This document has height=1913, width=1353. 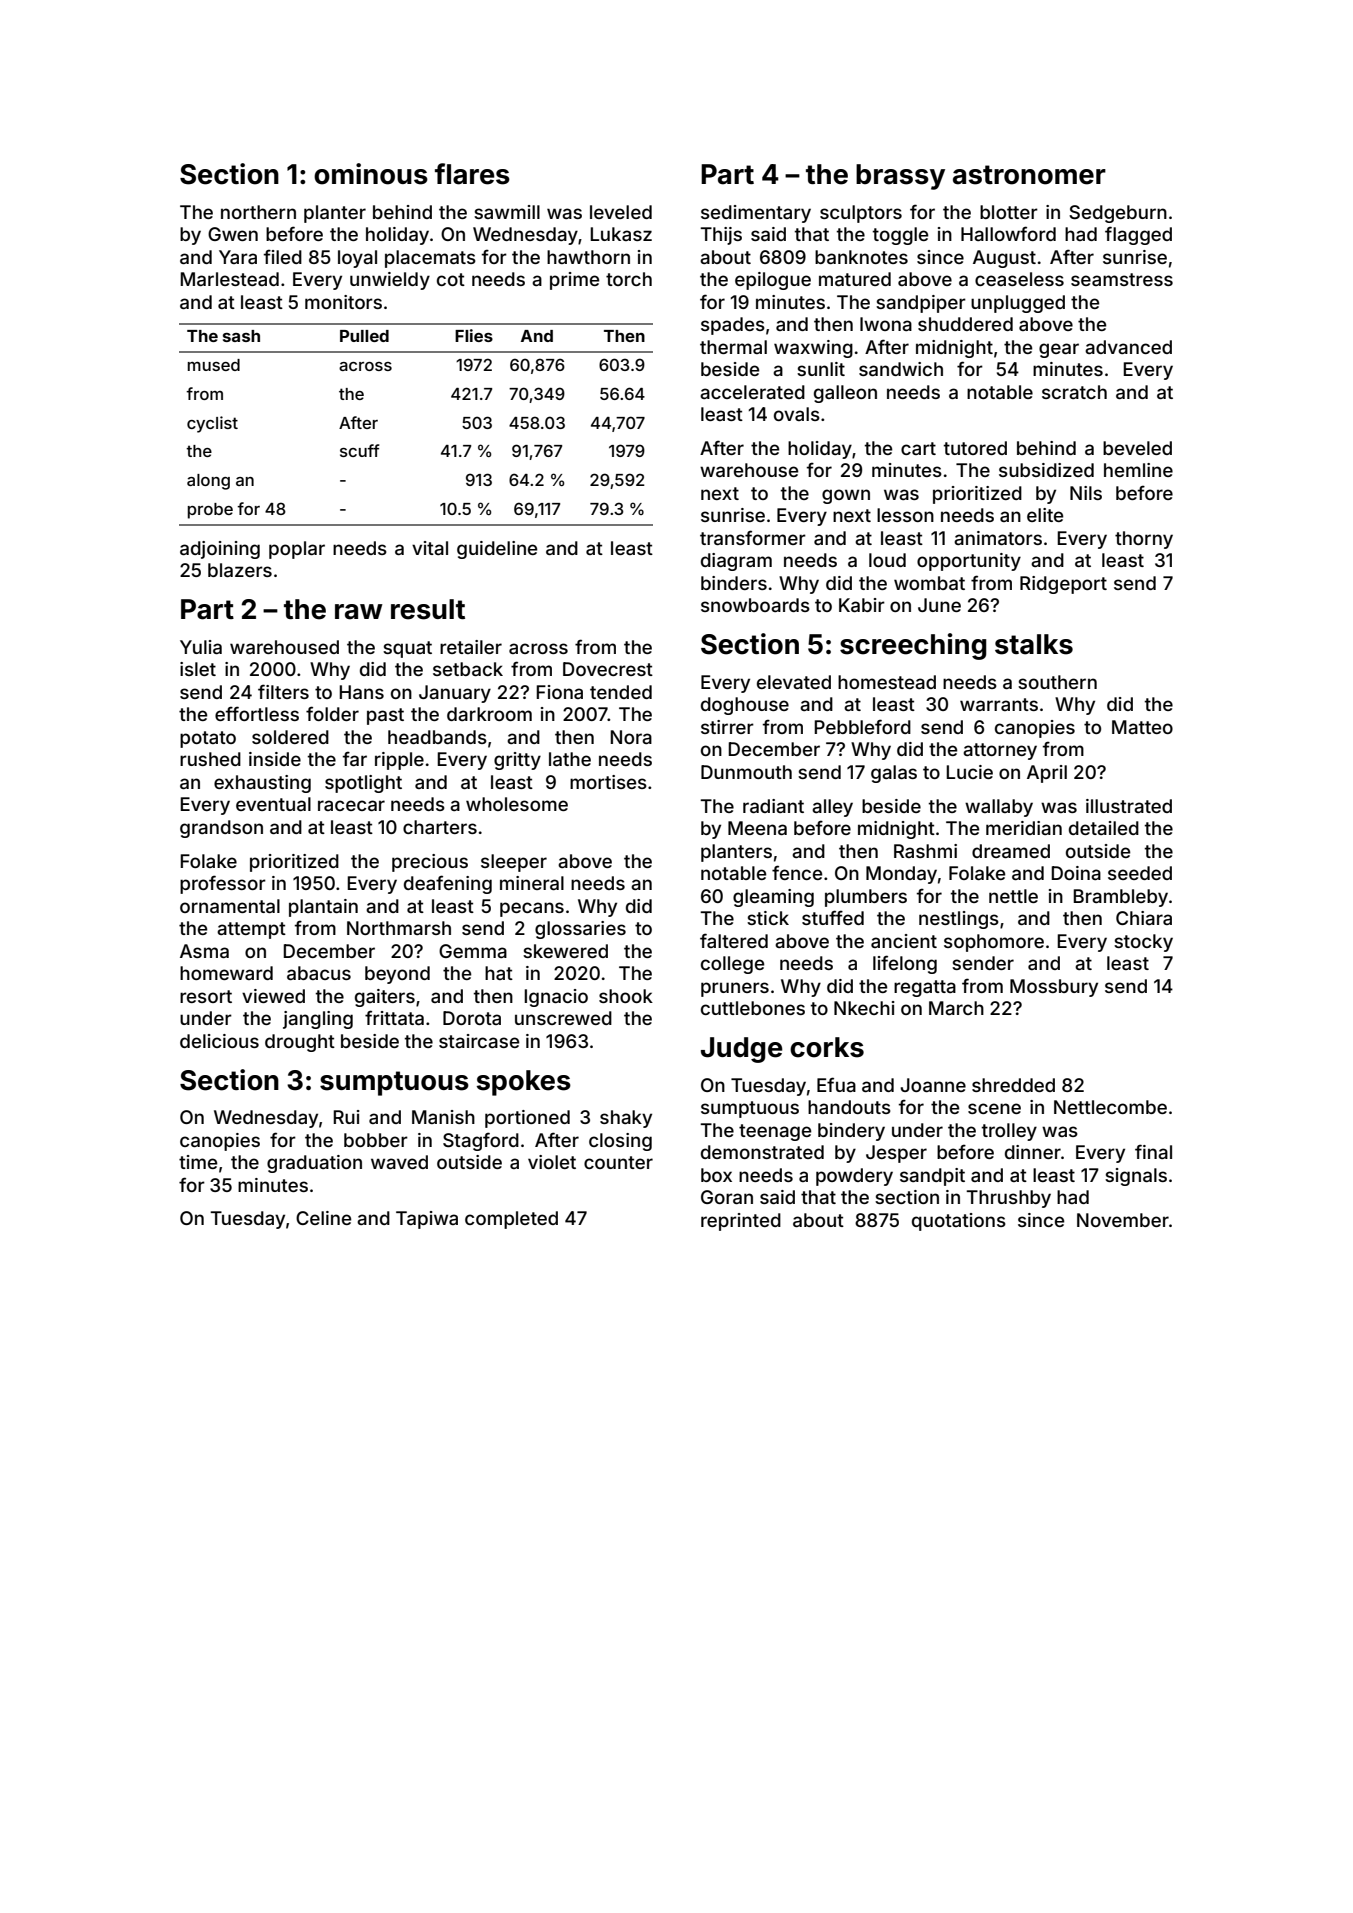 What do you see at coordinates (497, 550) in the document?
I see `guideline` at bounding box center [497, 550].
